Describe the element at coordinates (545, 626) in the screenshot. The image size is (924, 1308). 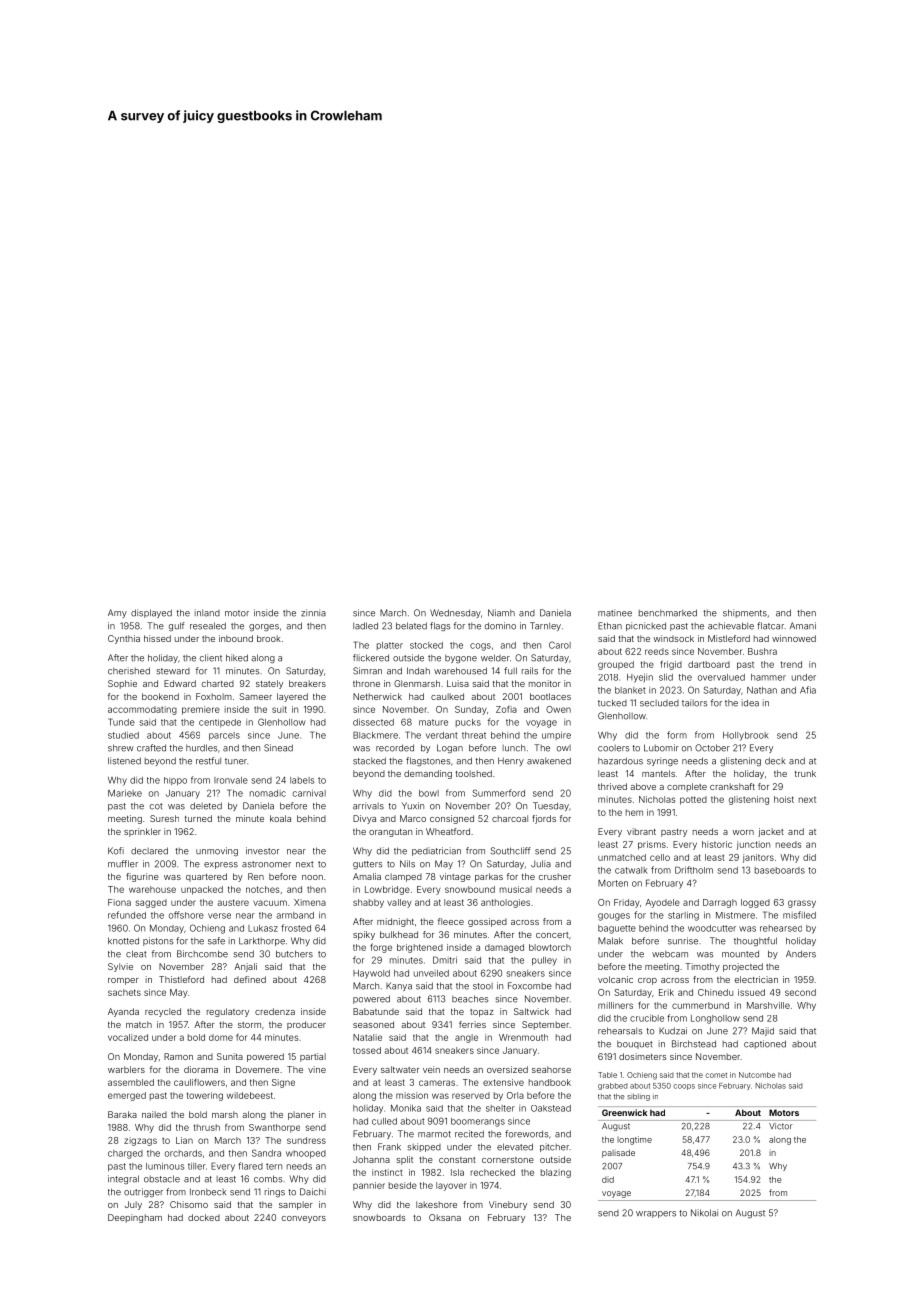
I see `Tarnley` at that location.
